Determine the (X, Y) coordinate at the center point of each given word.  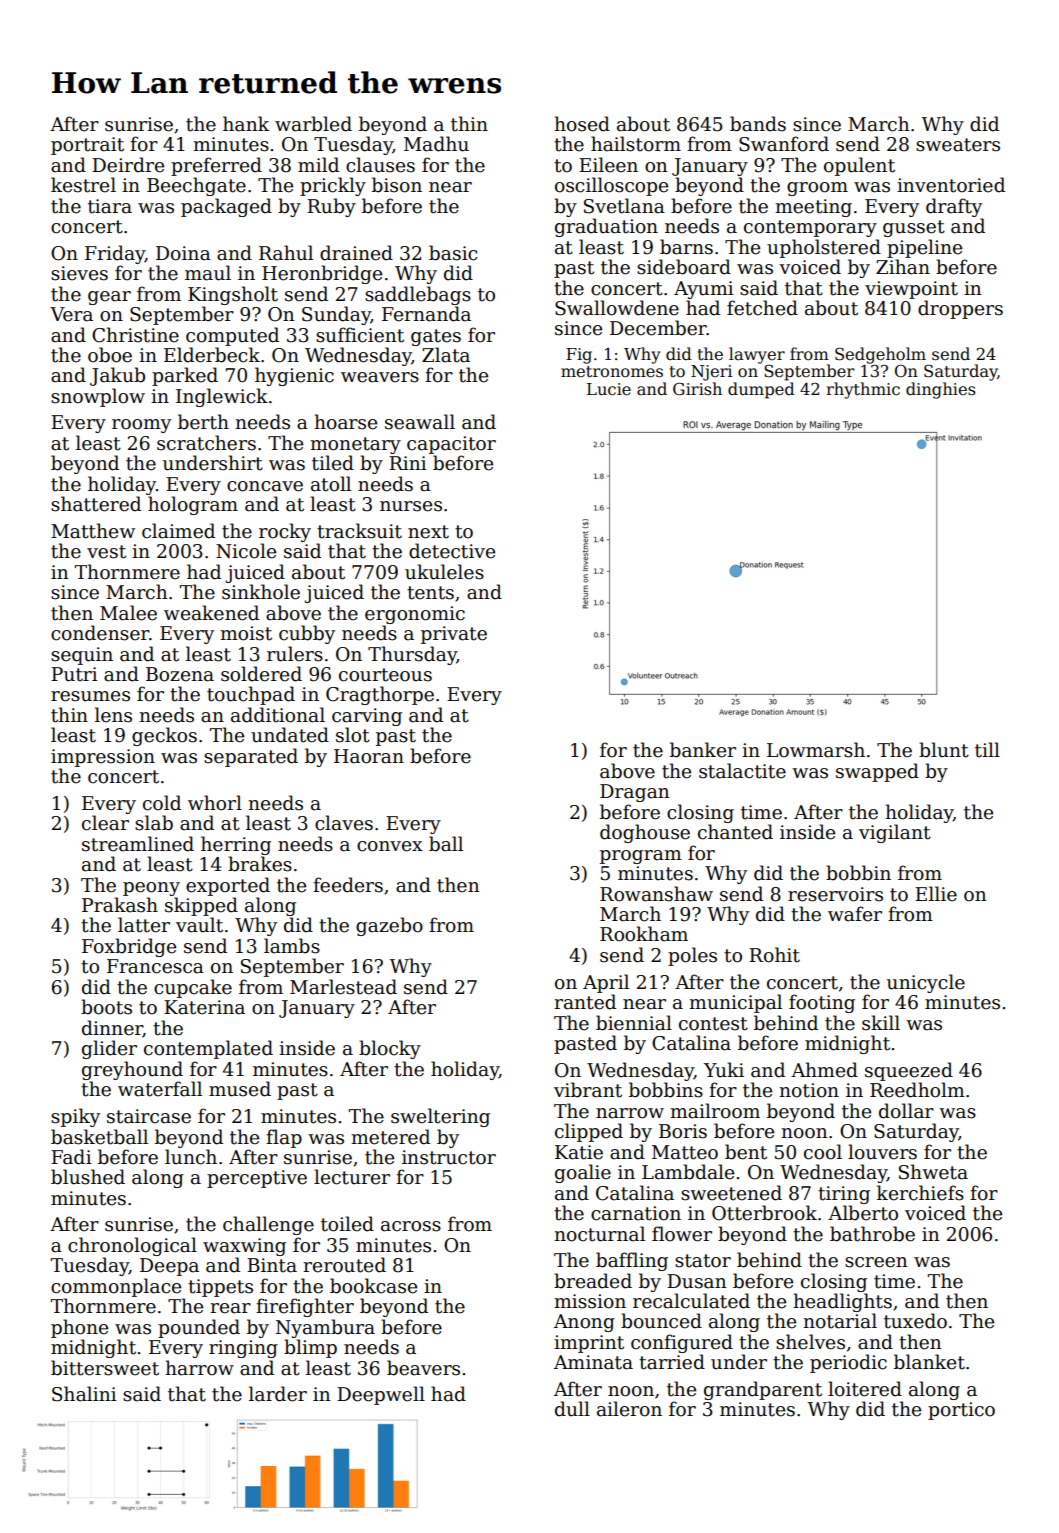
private (454, 635)
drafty (954, 207)
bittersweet (105, 1368)
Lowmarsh (816, 750)
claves (344, 823)
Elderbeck (212, 355)
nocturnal (599, 1234)
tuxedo (915, 1321)
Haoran (369, 756)
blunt (944, 750)
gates (436, 337)
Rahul (286, 253)
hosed (582, 124)
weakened (211, 613)
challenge (268, 1225)
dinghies (941, 390)
